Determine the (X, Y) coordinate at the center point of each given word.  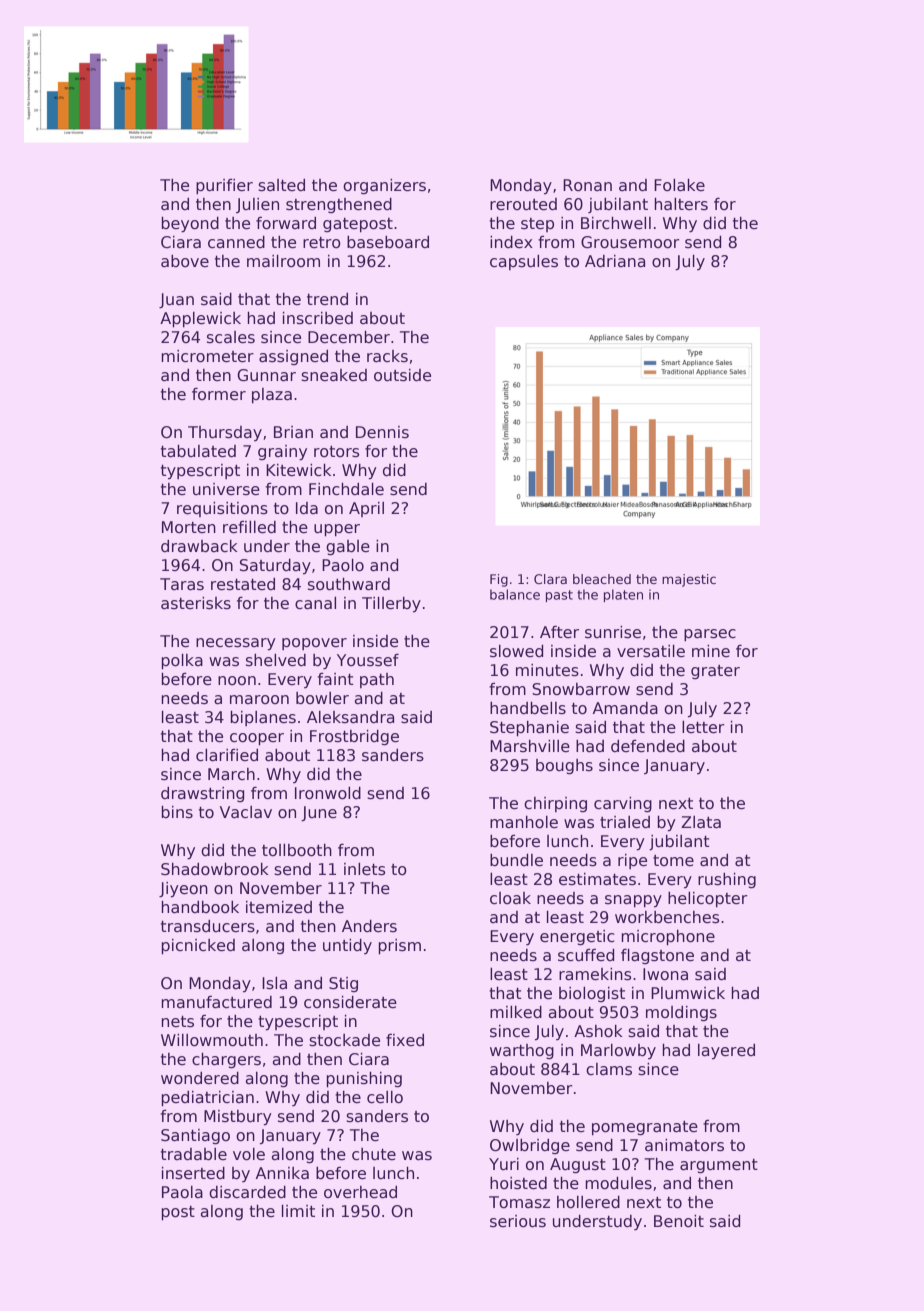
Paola (182, 1192)
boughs (564, 767)
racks (387, 356)
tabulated (198, 451)
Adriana (615, 261)
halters (681, 204)
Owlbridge (530, 1146)
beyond (190, 225)
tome (673, 860)
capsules (524, 262)
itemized (279, 907)
